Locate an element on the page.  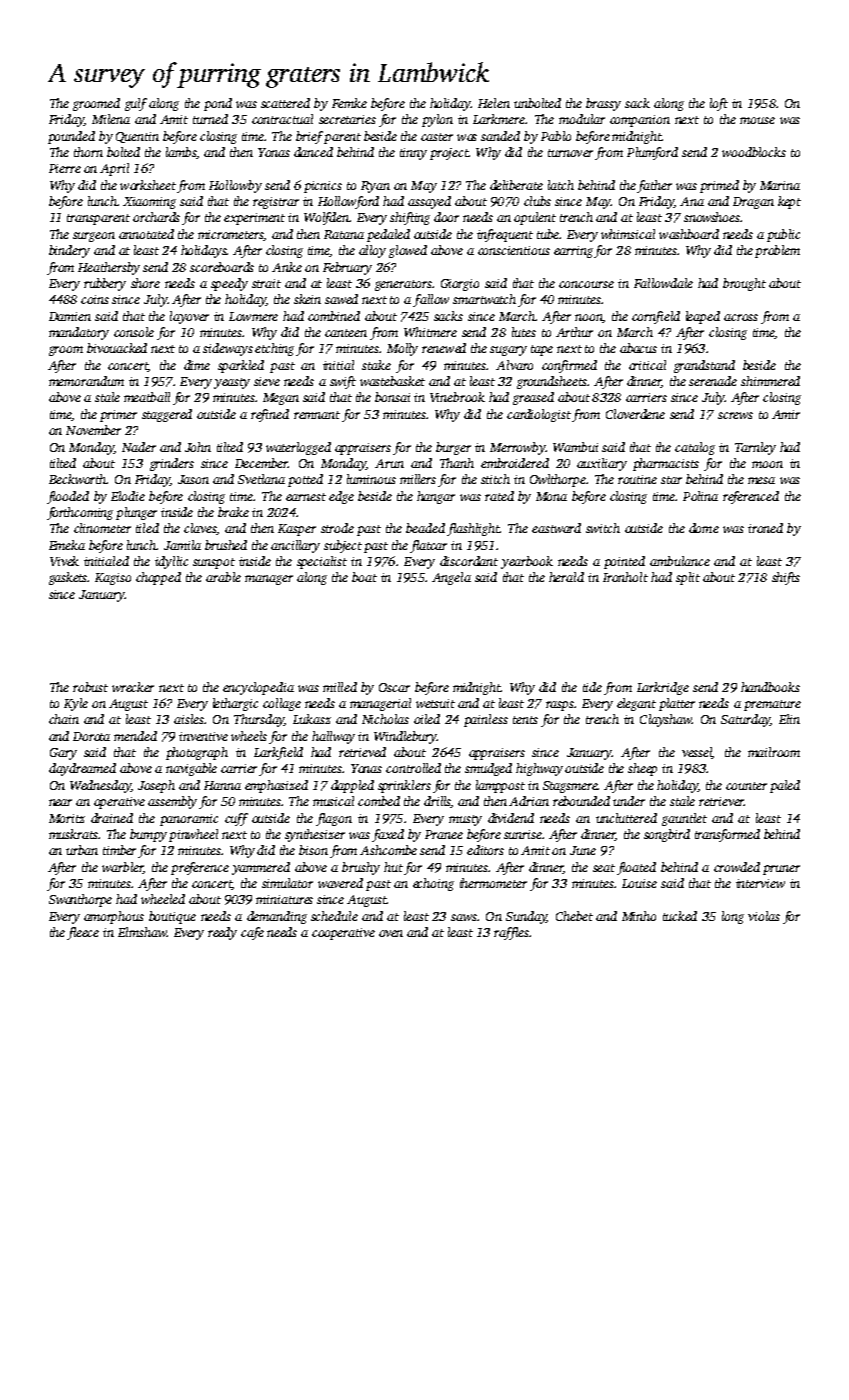
skein is located at coordinates (307, 299).
